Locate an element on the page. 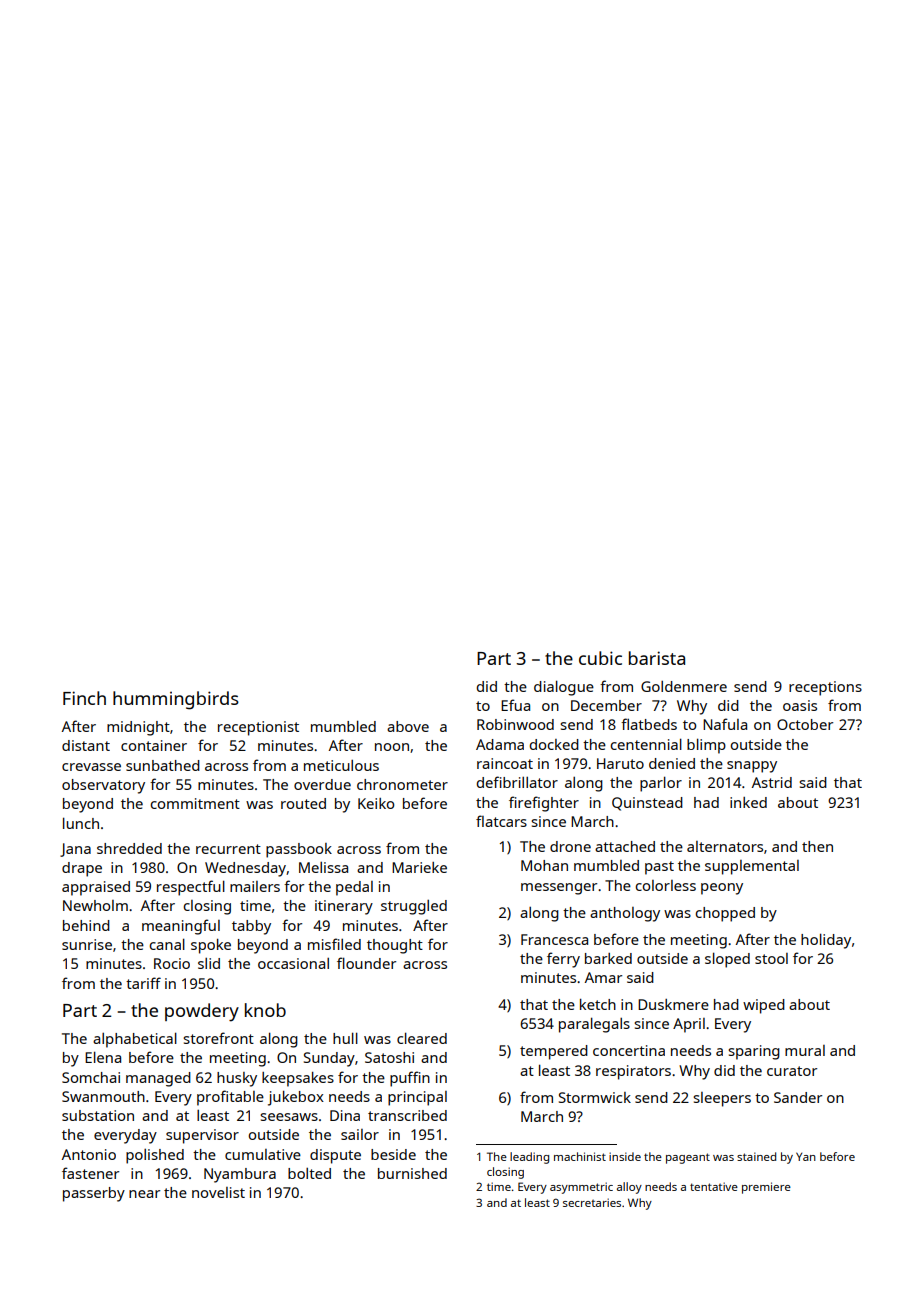 The image size is (924, 1314). near is located at coordinates (144, 1194).
